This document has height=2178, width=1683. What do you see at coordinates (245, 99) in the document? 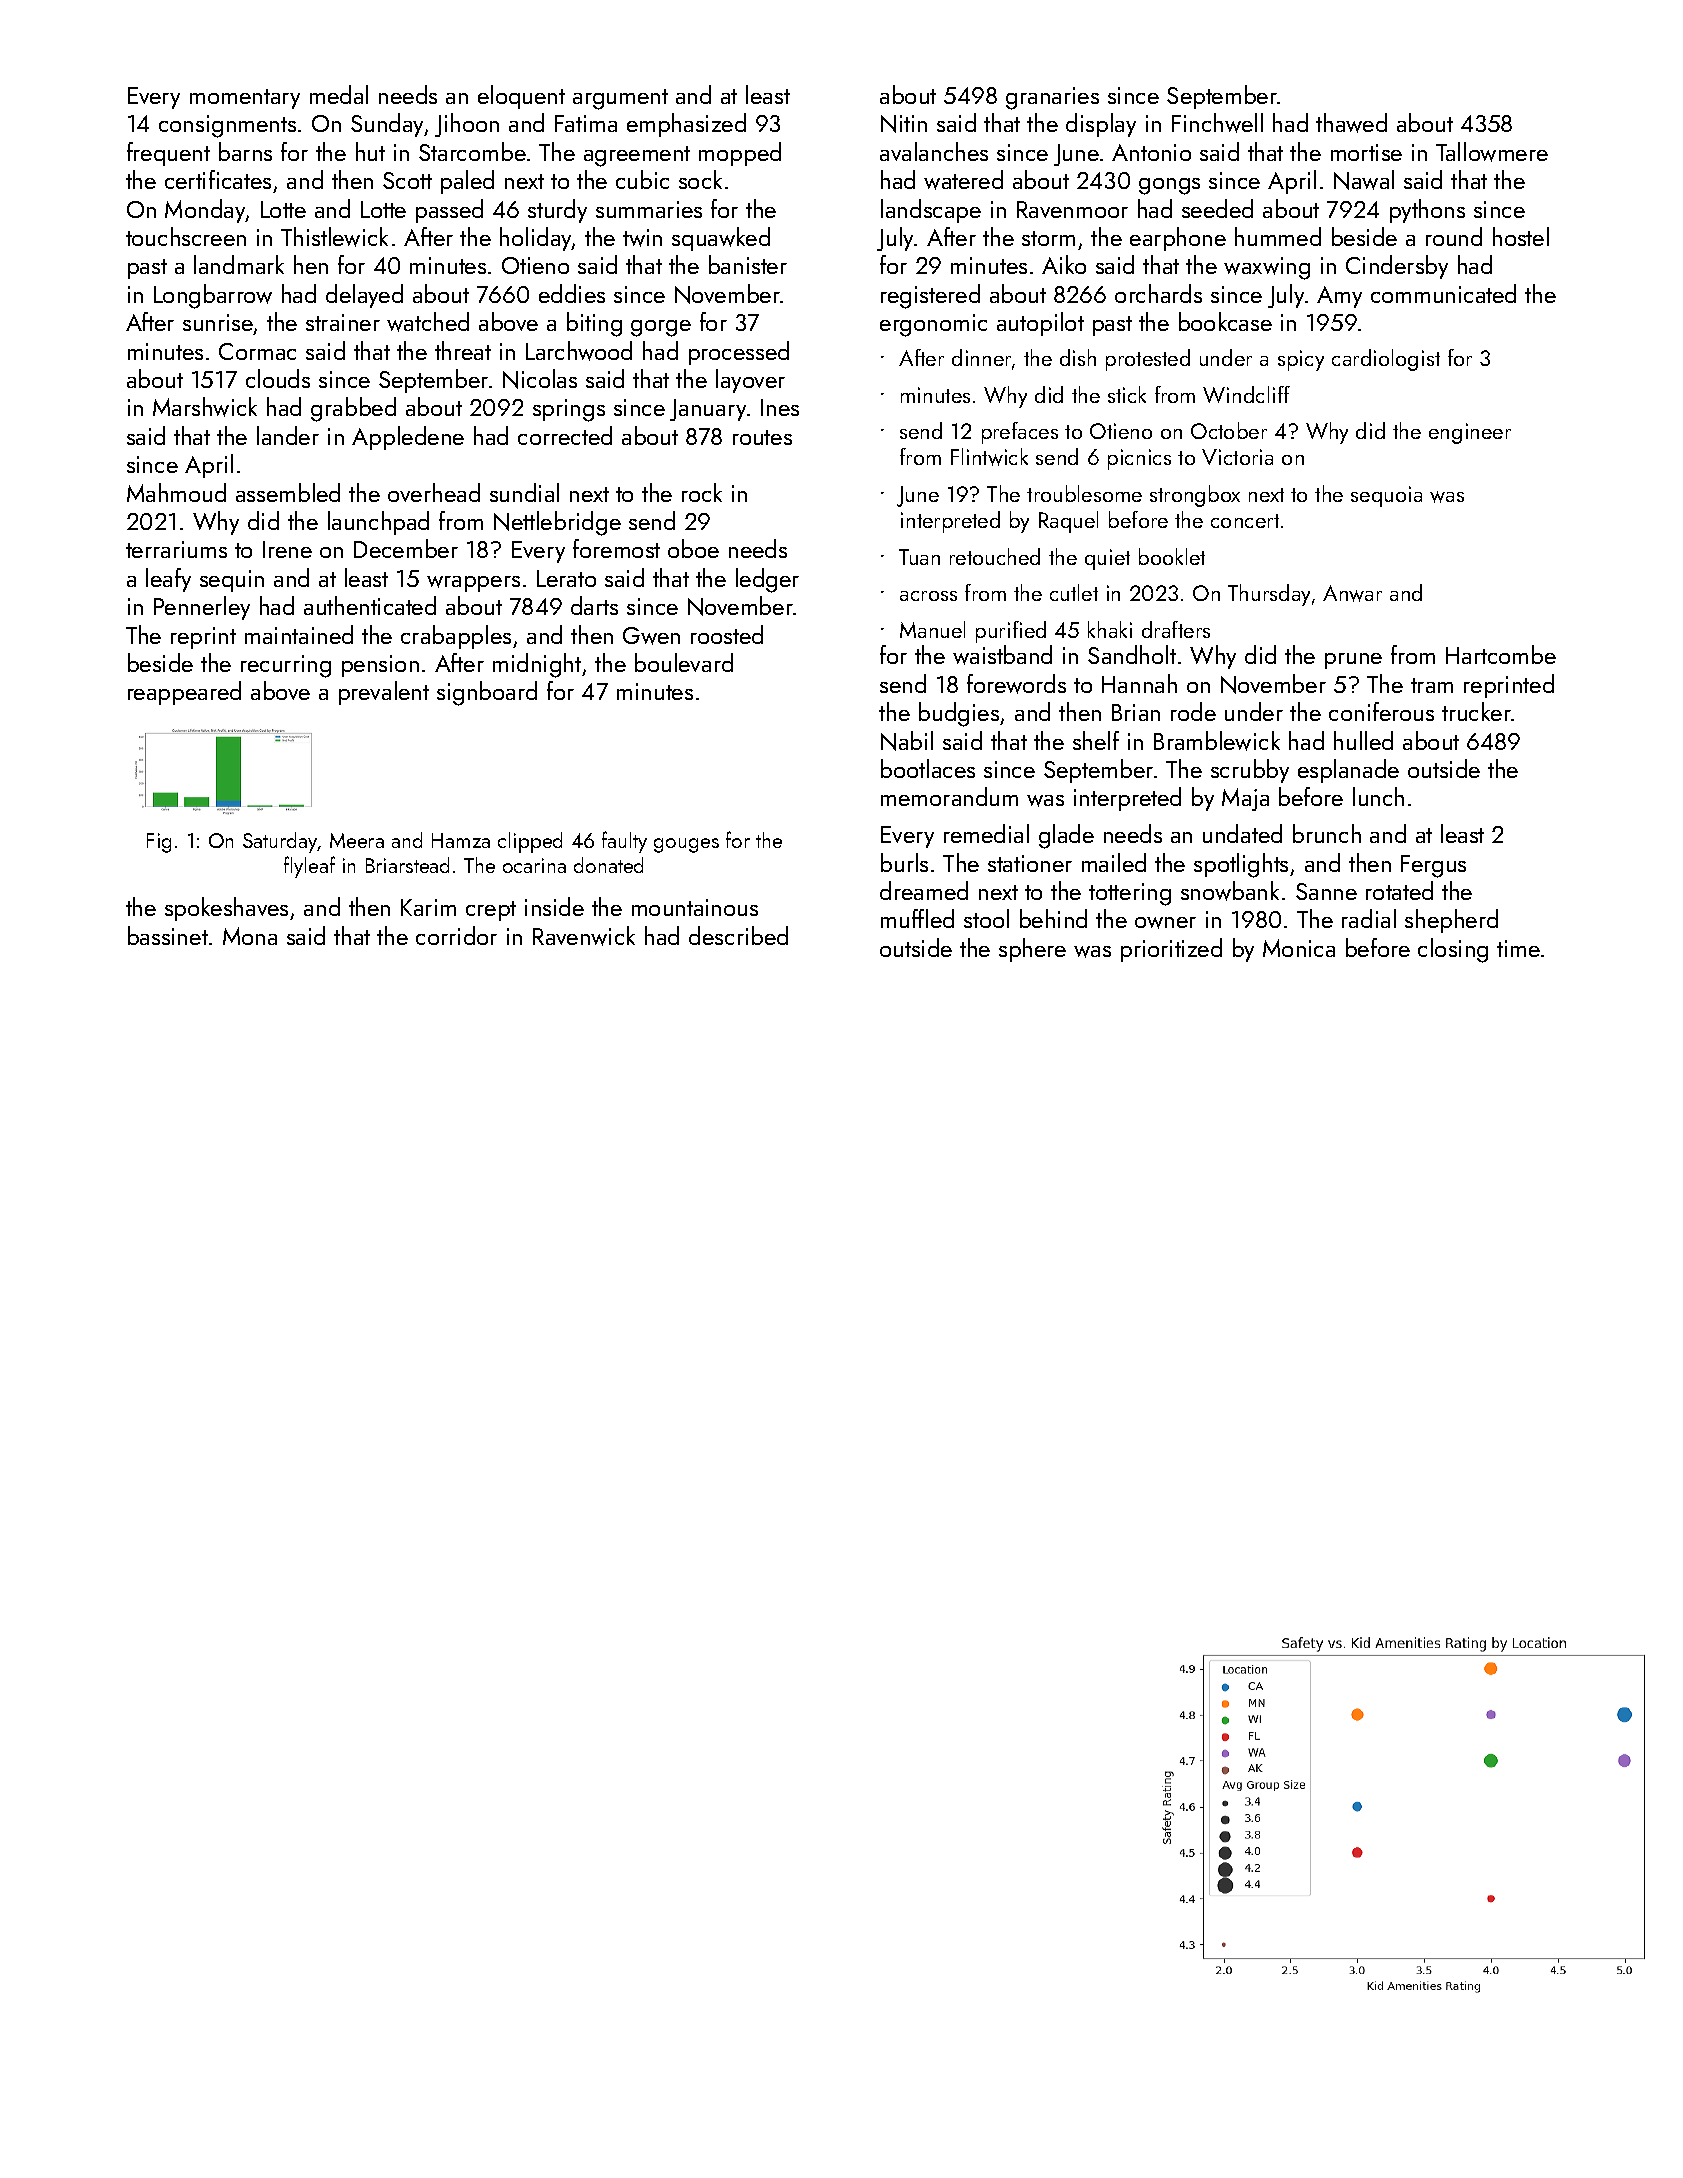
I see `momentary` at bounding box center [245, 99].
